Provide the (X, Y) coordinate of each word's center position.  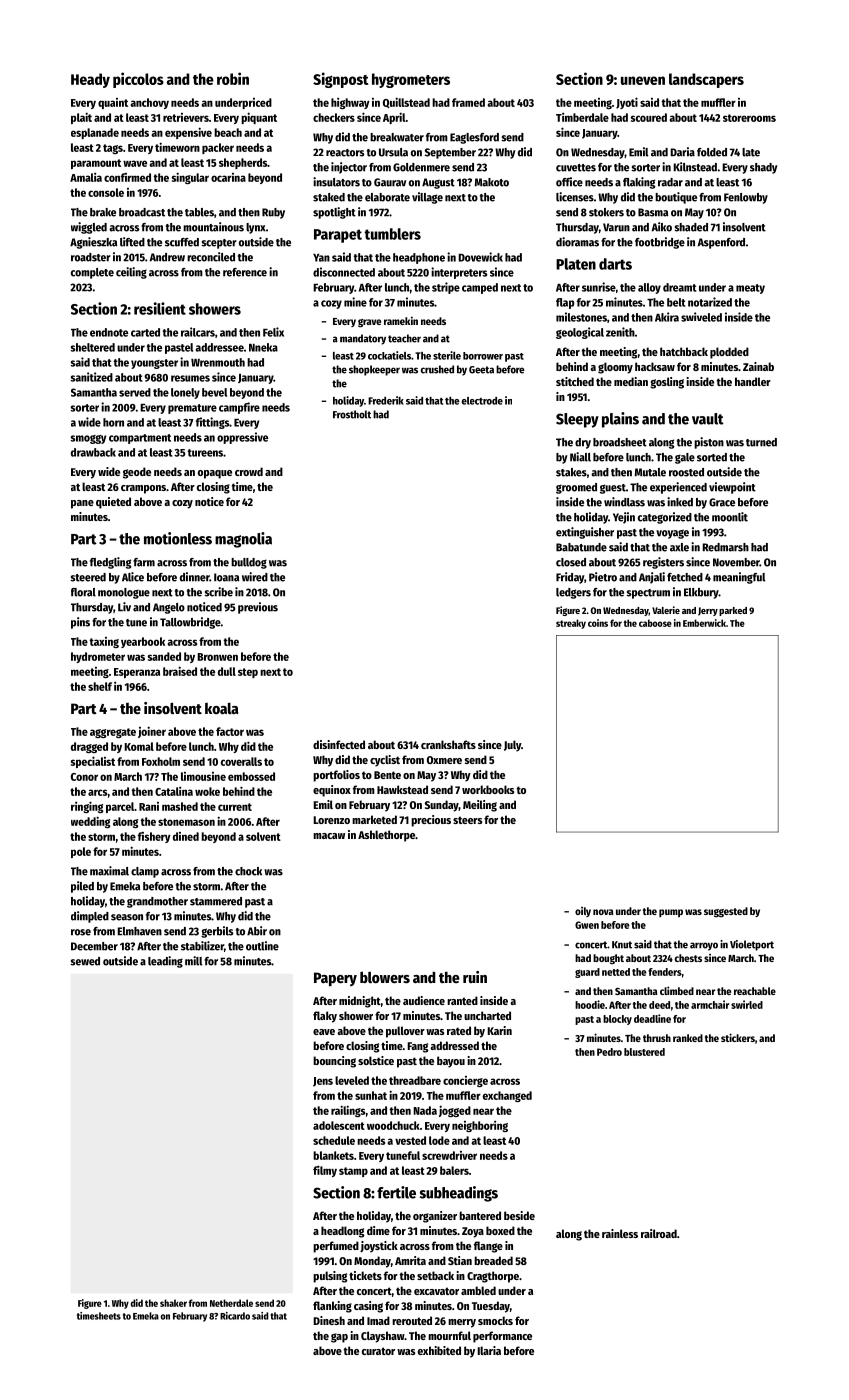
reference (245, 272)
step (248, 673)
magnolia (243, 540)
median (631, 381)
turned (761, 442)
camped (480, 288)
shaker (173, 1303)
